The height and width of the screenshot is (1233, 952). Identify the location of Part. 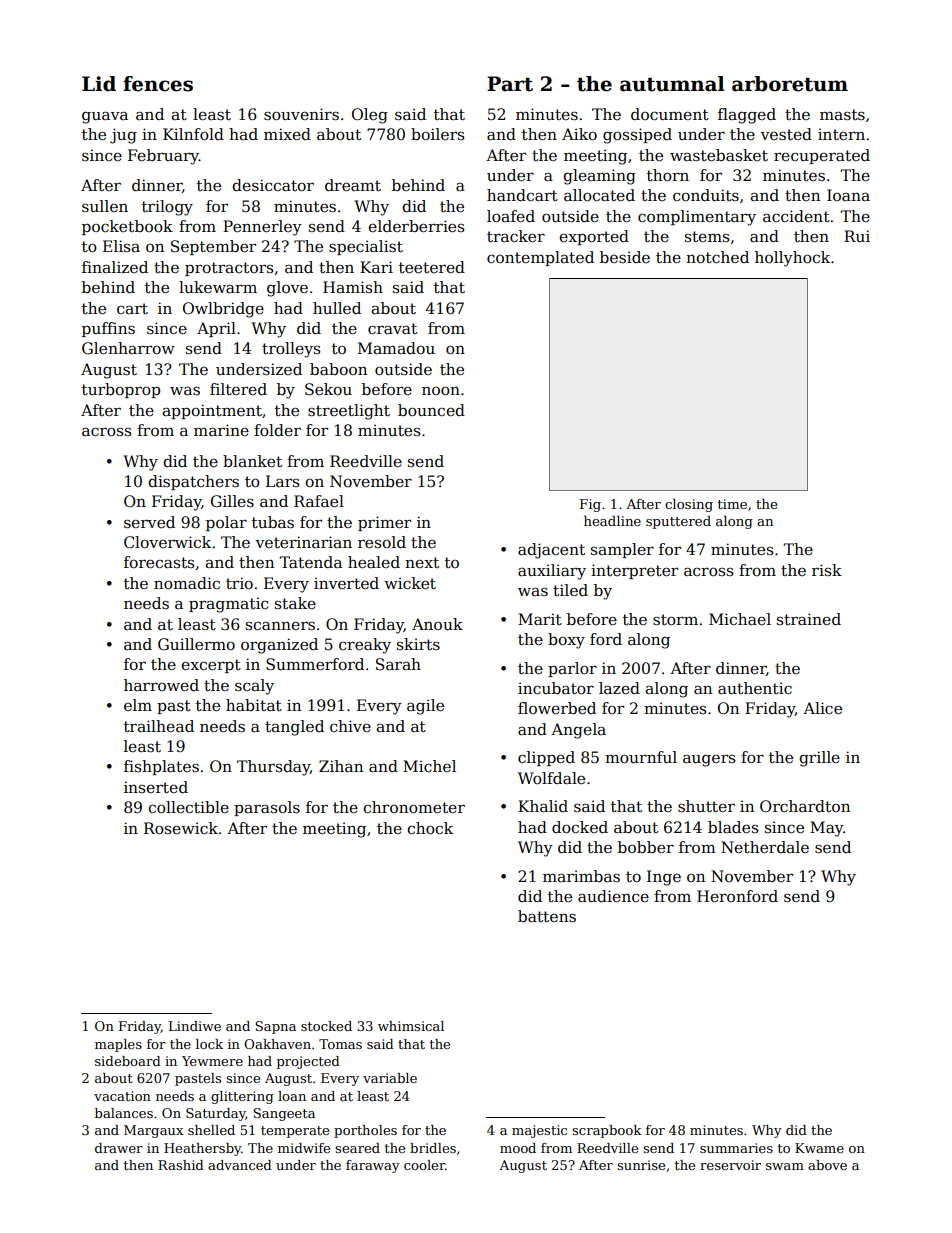
(510, 84).
